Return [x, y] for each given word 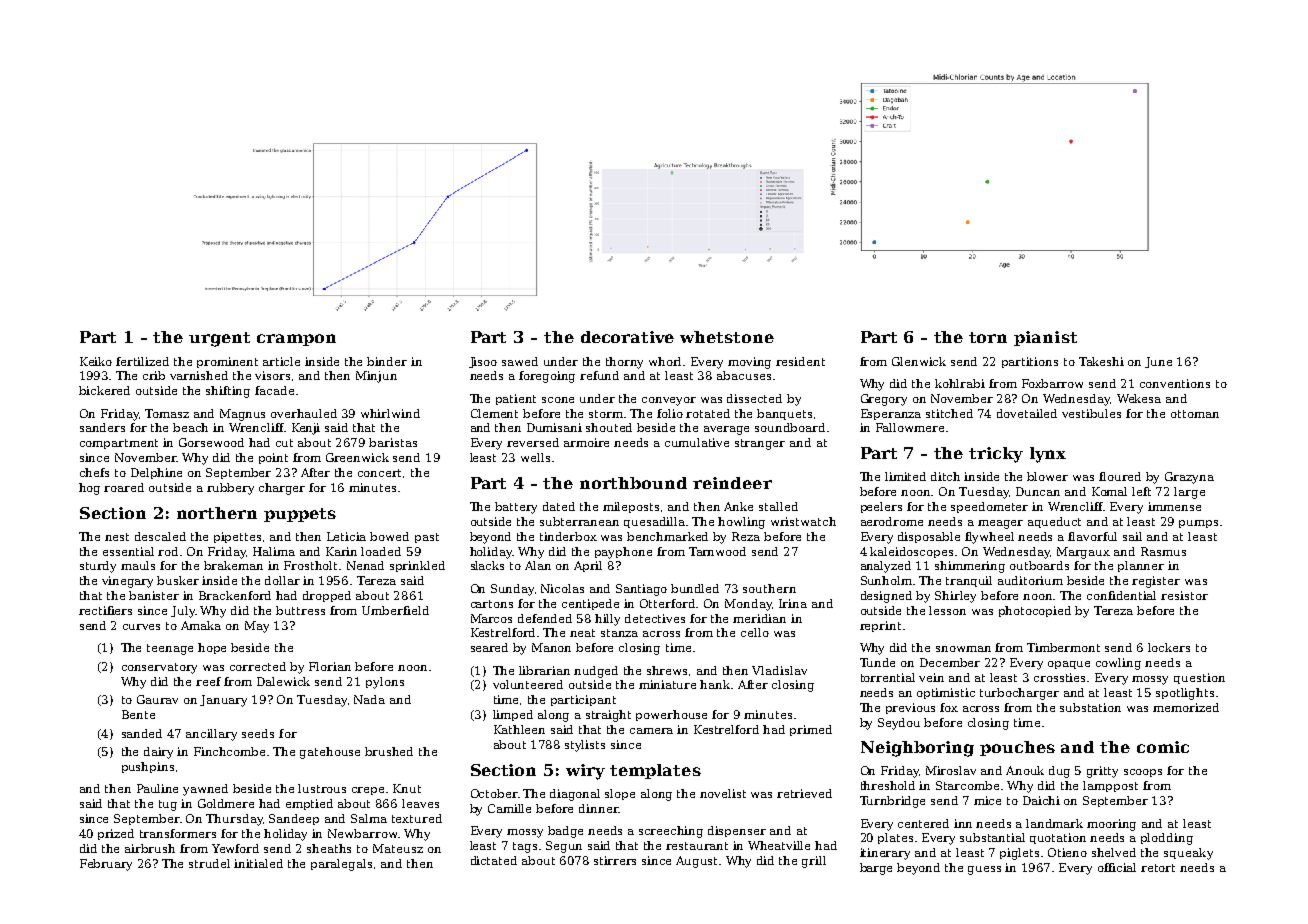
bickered [104, 390]
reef [208, 681]
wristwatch [803, 521]
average [726, 430]
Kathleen [519, 729]
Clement [494, 413]
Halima [274, 551]
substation [1090, 707]
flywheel [989, 538]
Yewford [235, 848]
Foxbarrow [1052, 383]
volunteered [528, 684]
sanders [102, 427]
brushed [389, 751]
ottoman [1195, 414]
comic [1163, 747]
